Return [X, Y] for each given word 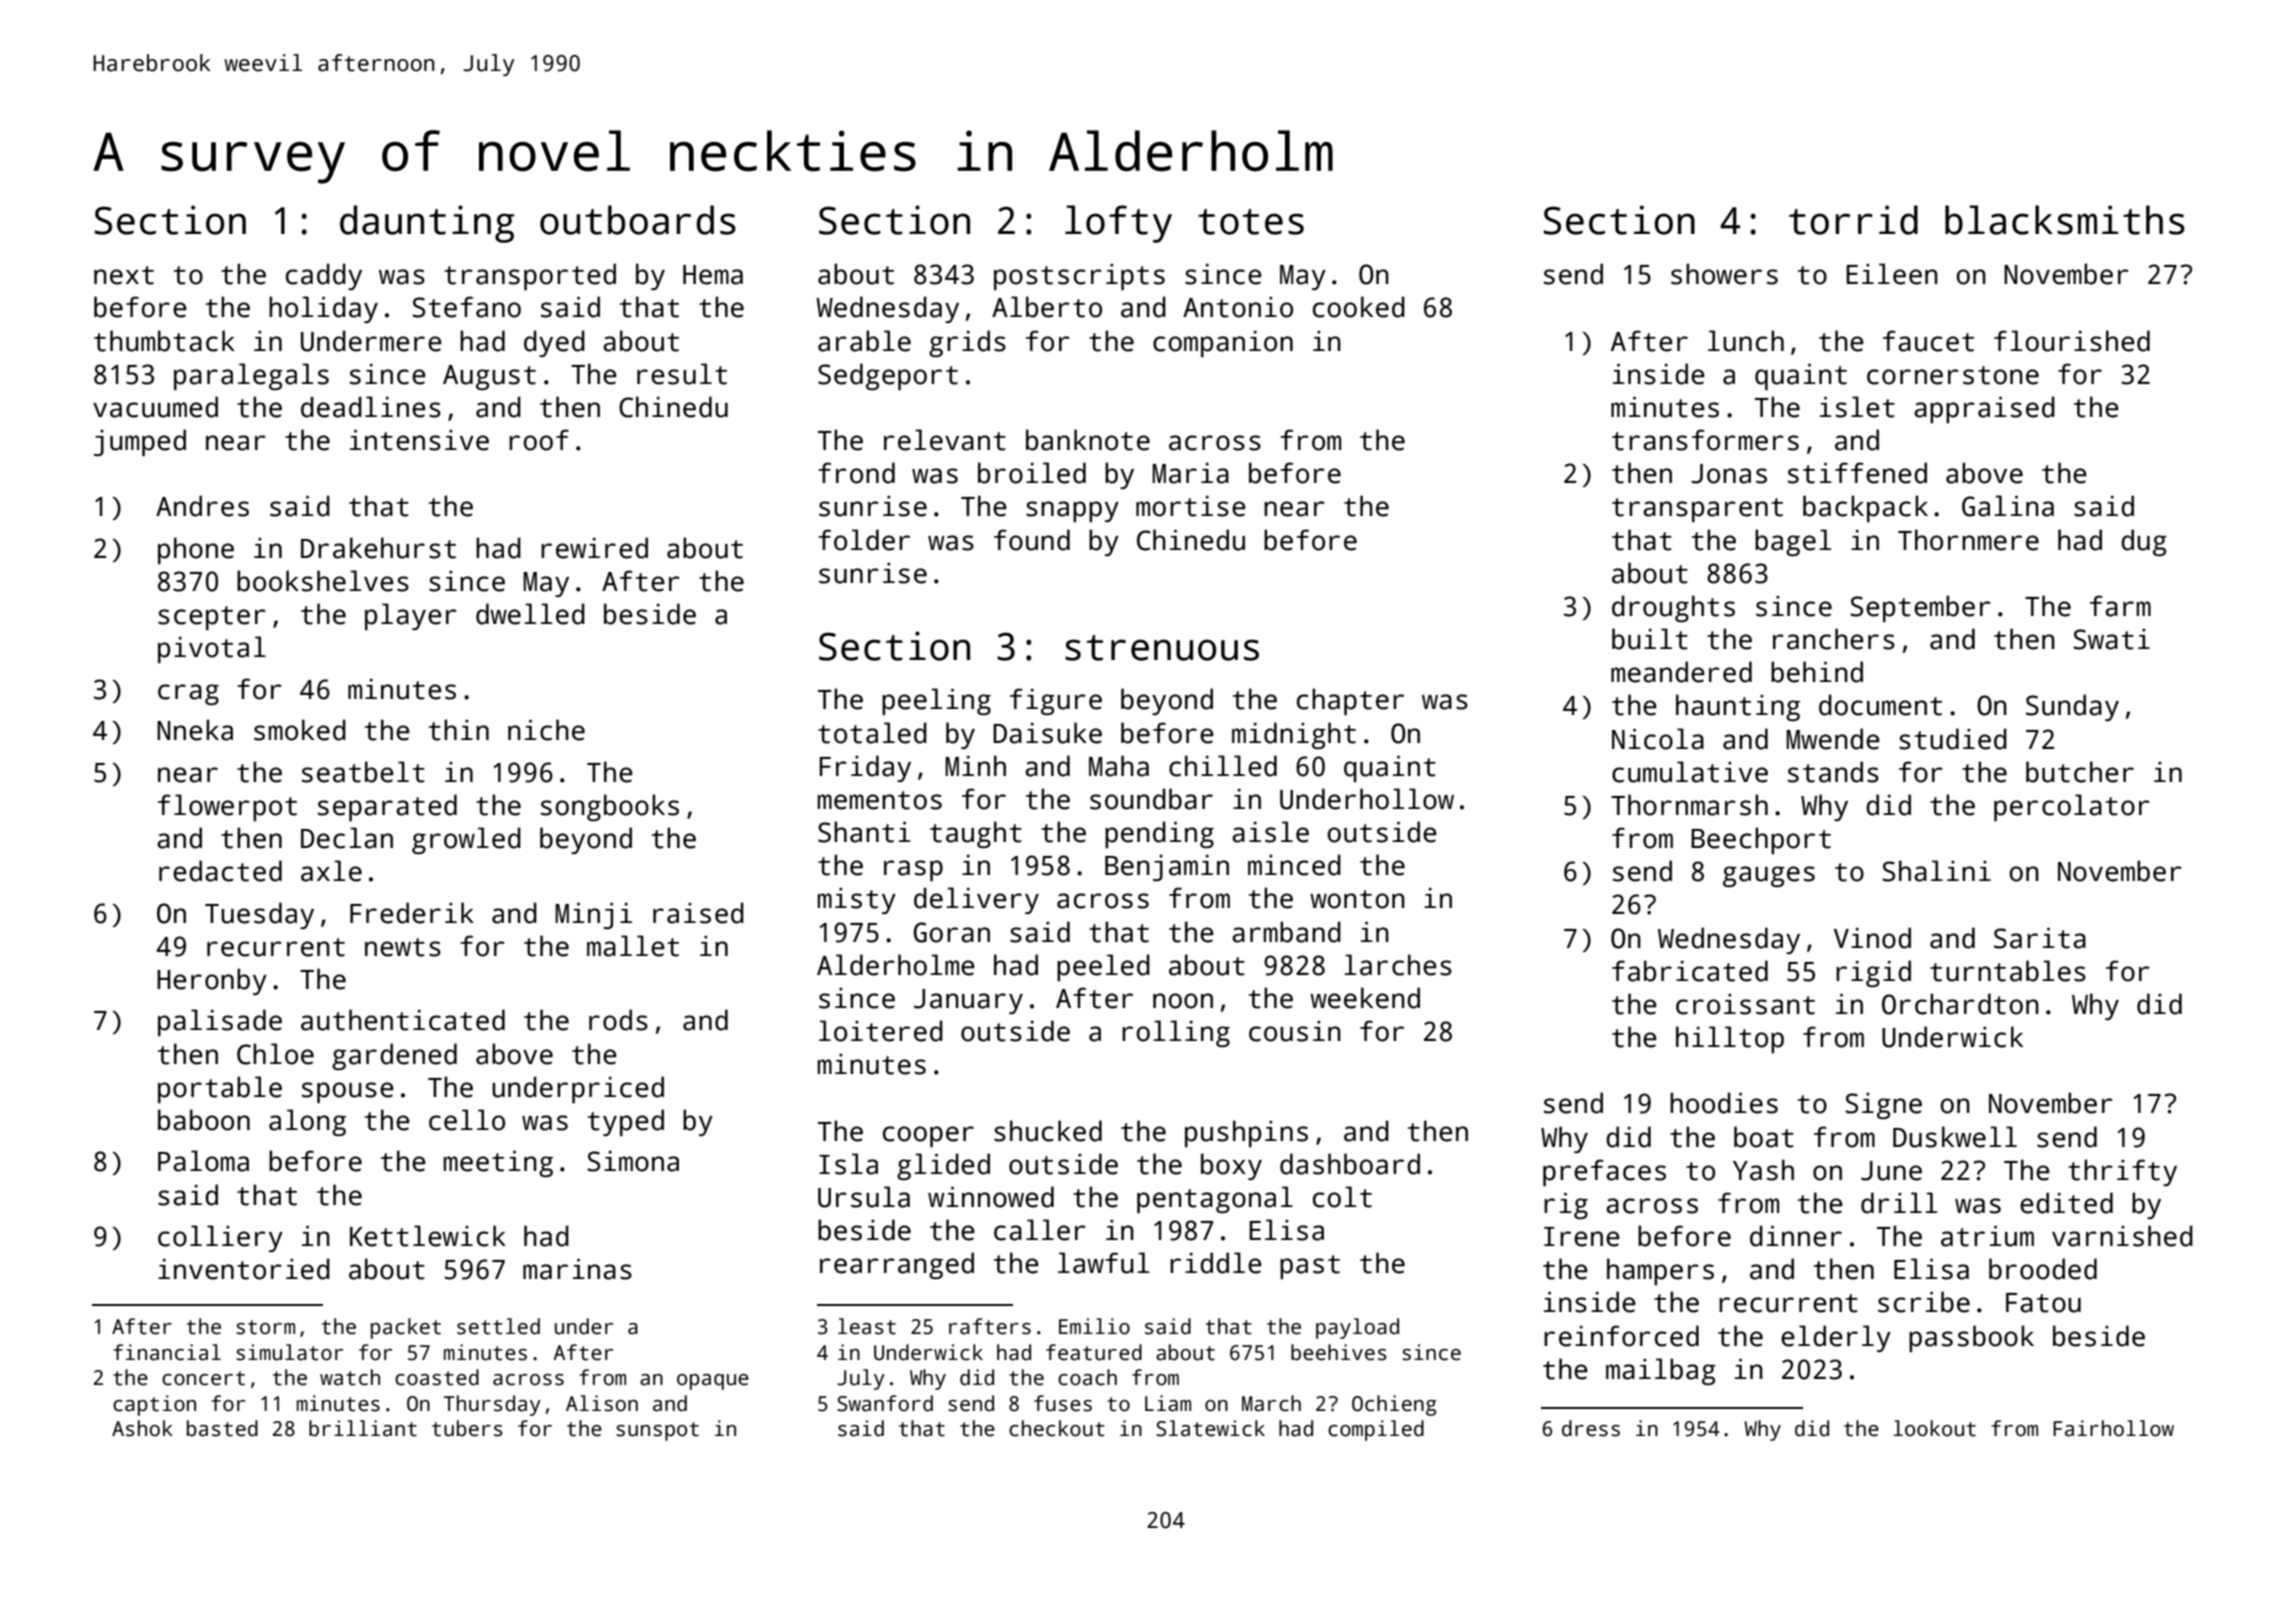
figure [1056, 701]
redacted [220, 871]
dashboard [1350, 1164]
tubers [467, 1428]
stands [1833, 772]
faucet [1928, 341]
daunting [427, 224]
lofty [1118, 224]
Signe [1883, 1105]
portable [220, 1089]
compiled [1376, 1430]
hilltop [1730, 1039]
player [411, 616]
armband [1286, 932]
